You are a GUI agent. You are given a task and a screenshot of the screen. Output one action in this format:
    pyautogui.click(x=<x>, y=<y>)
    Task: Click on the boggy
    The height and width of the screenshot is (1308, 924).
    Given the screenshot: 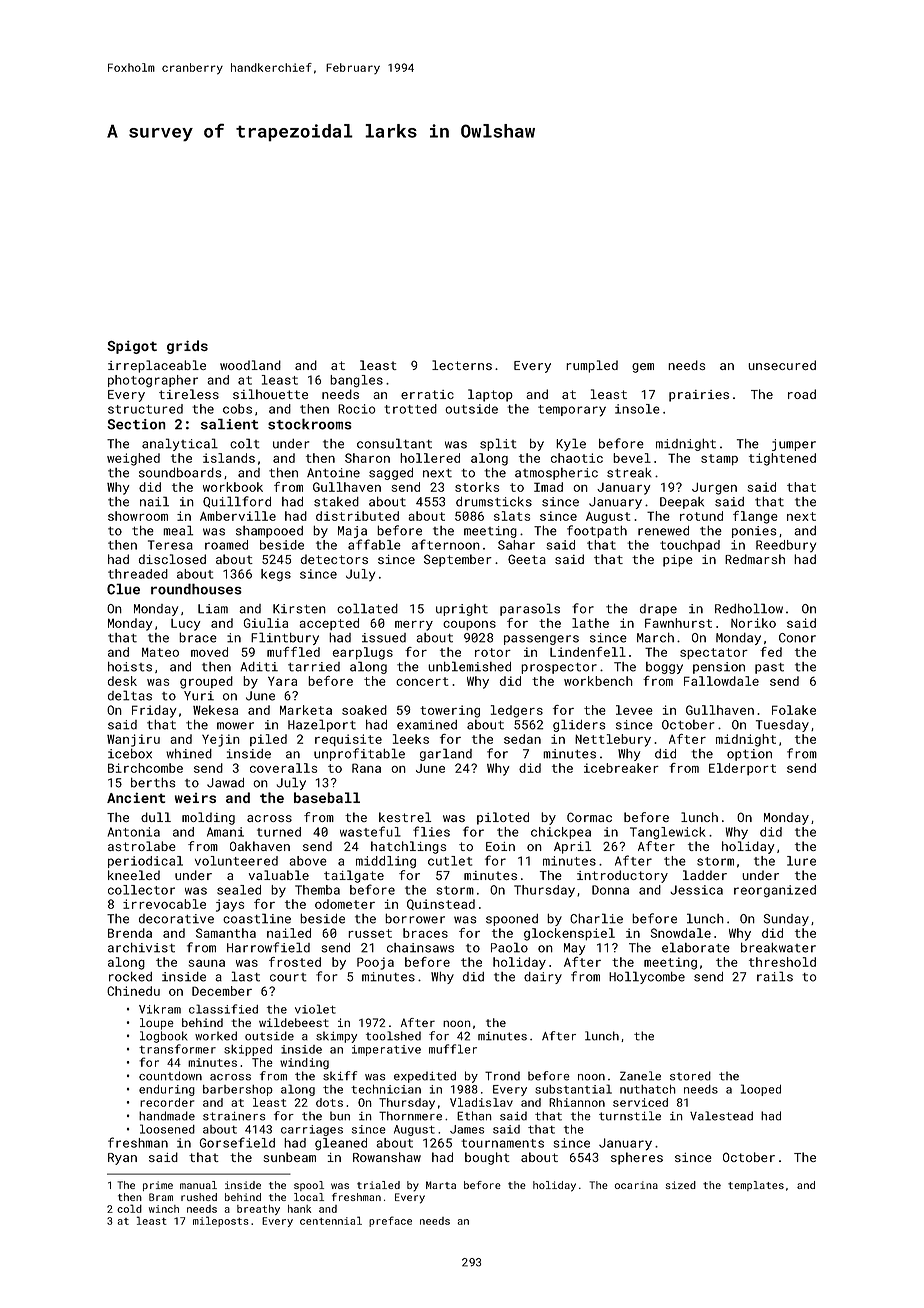 What is the action you would take?
    pyautogui.click(x=664, y=668)
